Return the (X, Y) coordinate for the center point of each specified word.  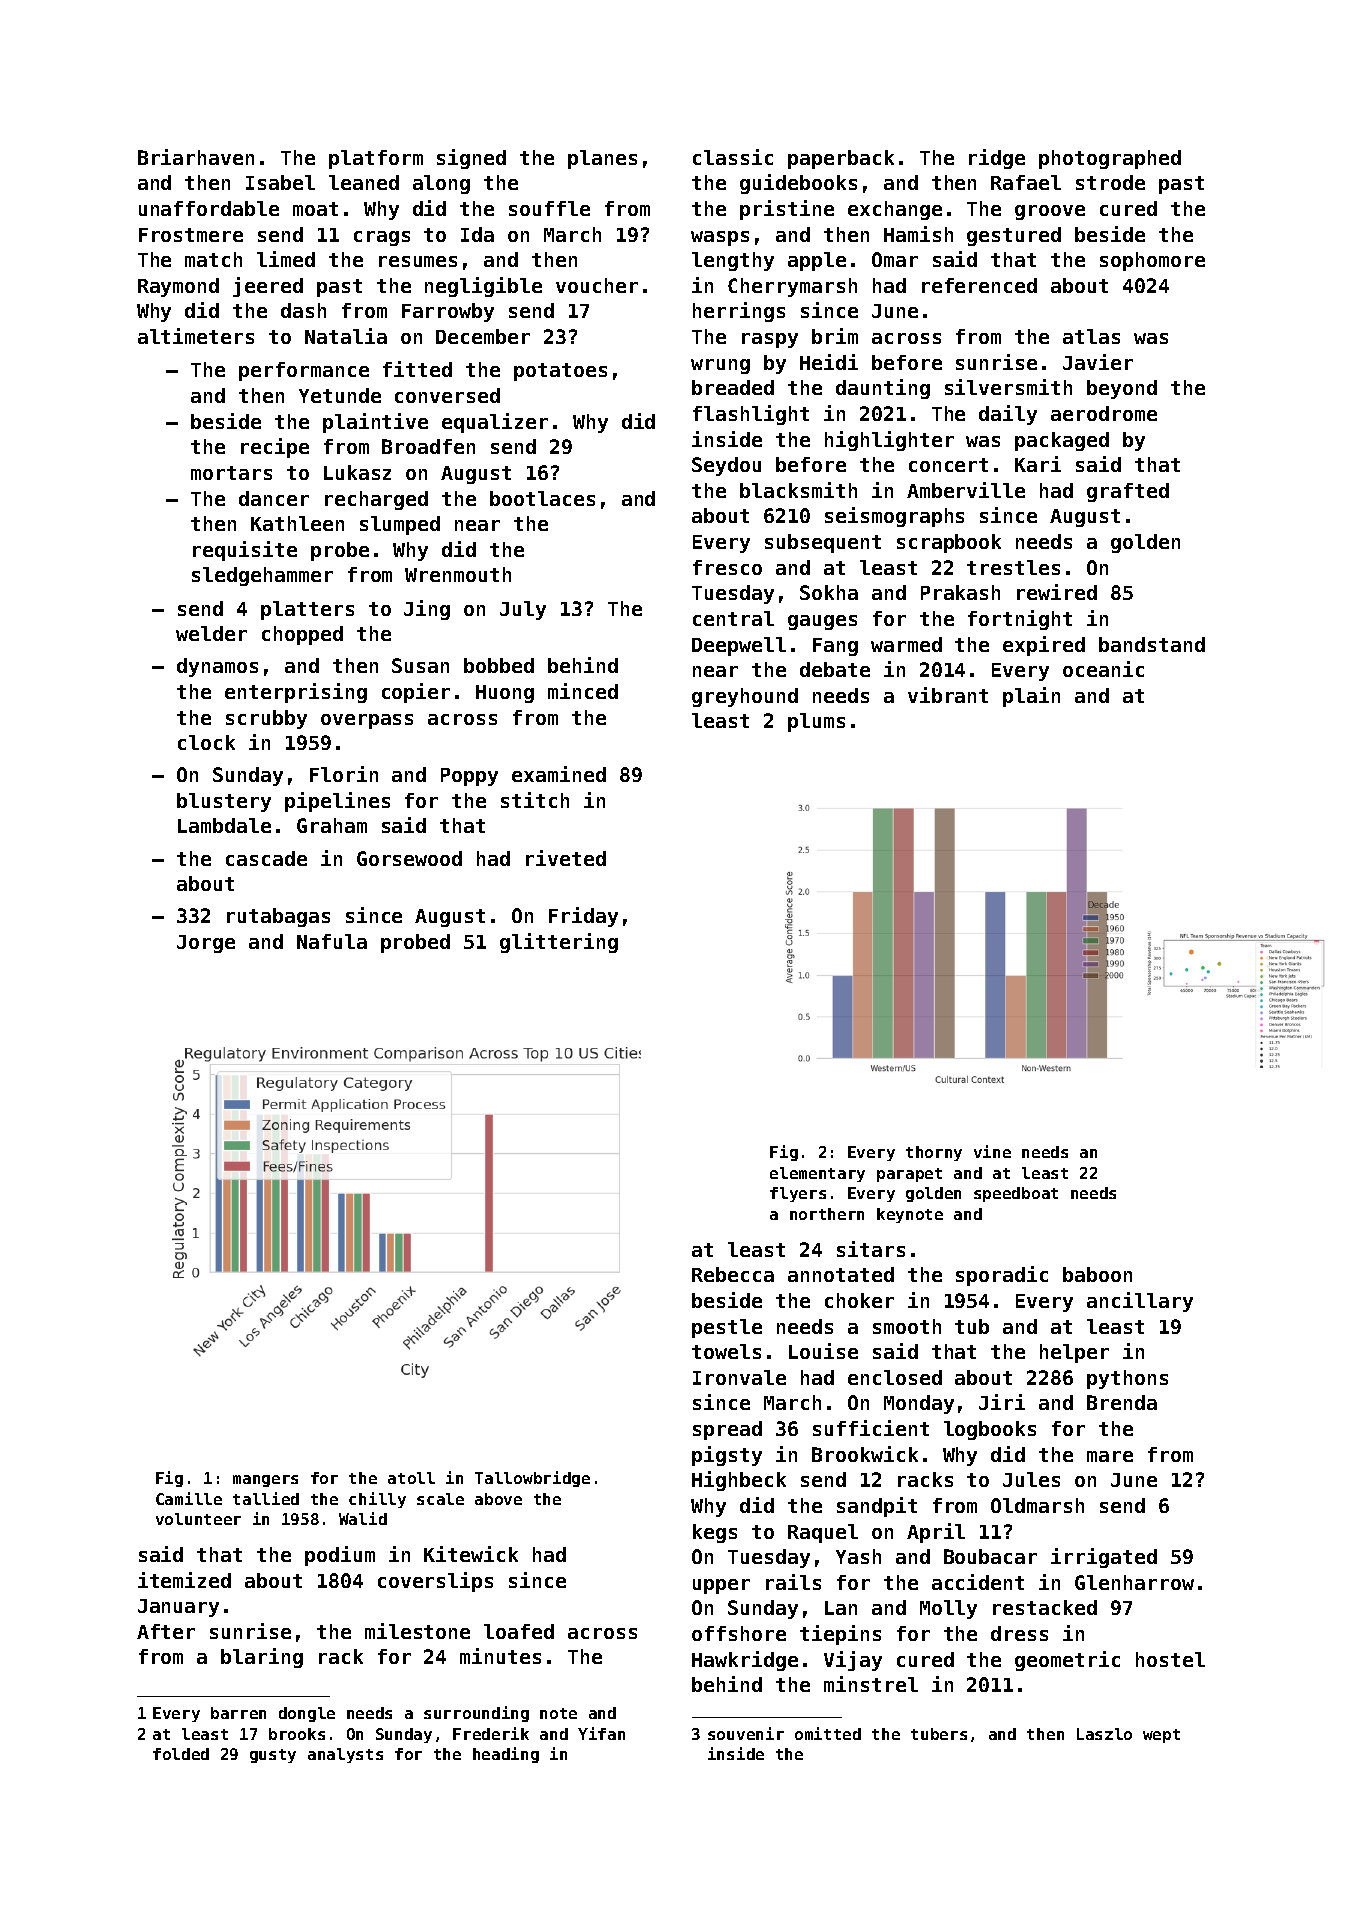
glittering (559, 943)
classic (733, 157)
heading (506, 1755)
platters (307, 610)
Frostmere (191, 235)
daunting (883, 389)
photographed (1110, 159)
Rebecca (733, 1274)
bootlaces (542, 498)
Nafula (332, 941)
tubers (939, 1734)
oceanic (1103, 669)
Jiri (1002, 1402)
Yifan (601, 1733)
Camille (189, 1498)
